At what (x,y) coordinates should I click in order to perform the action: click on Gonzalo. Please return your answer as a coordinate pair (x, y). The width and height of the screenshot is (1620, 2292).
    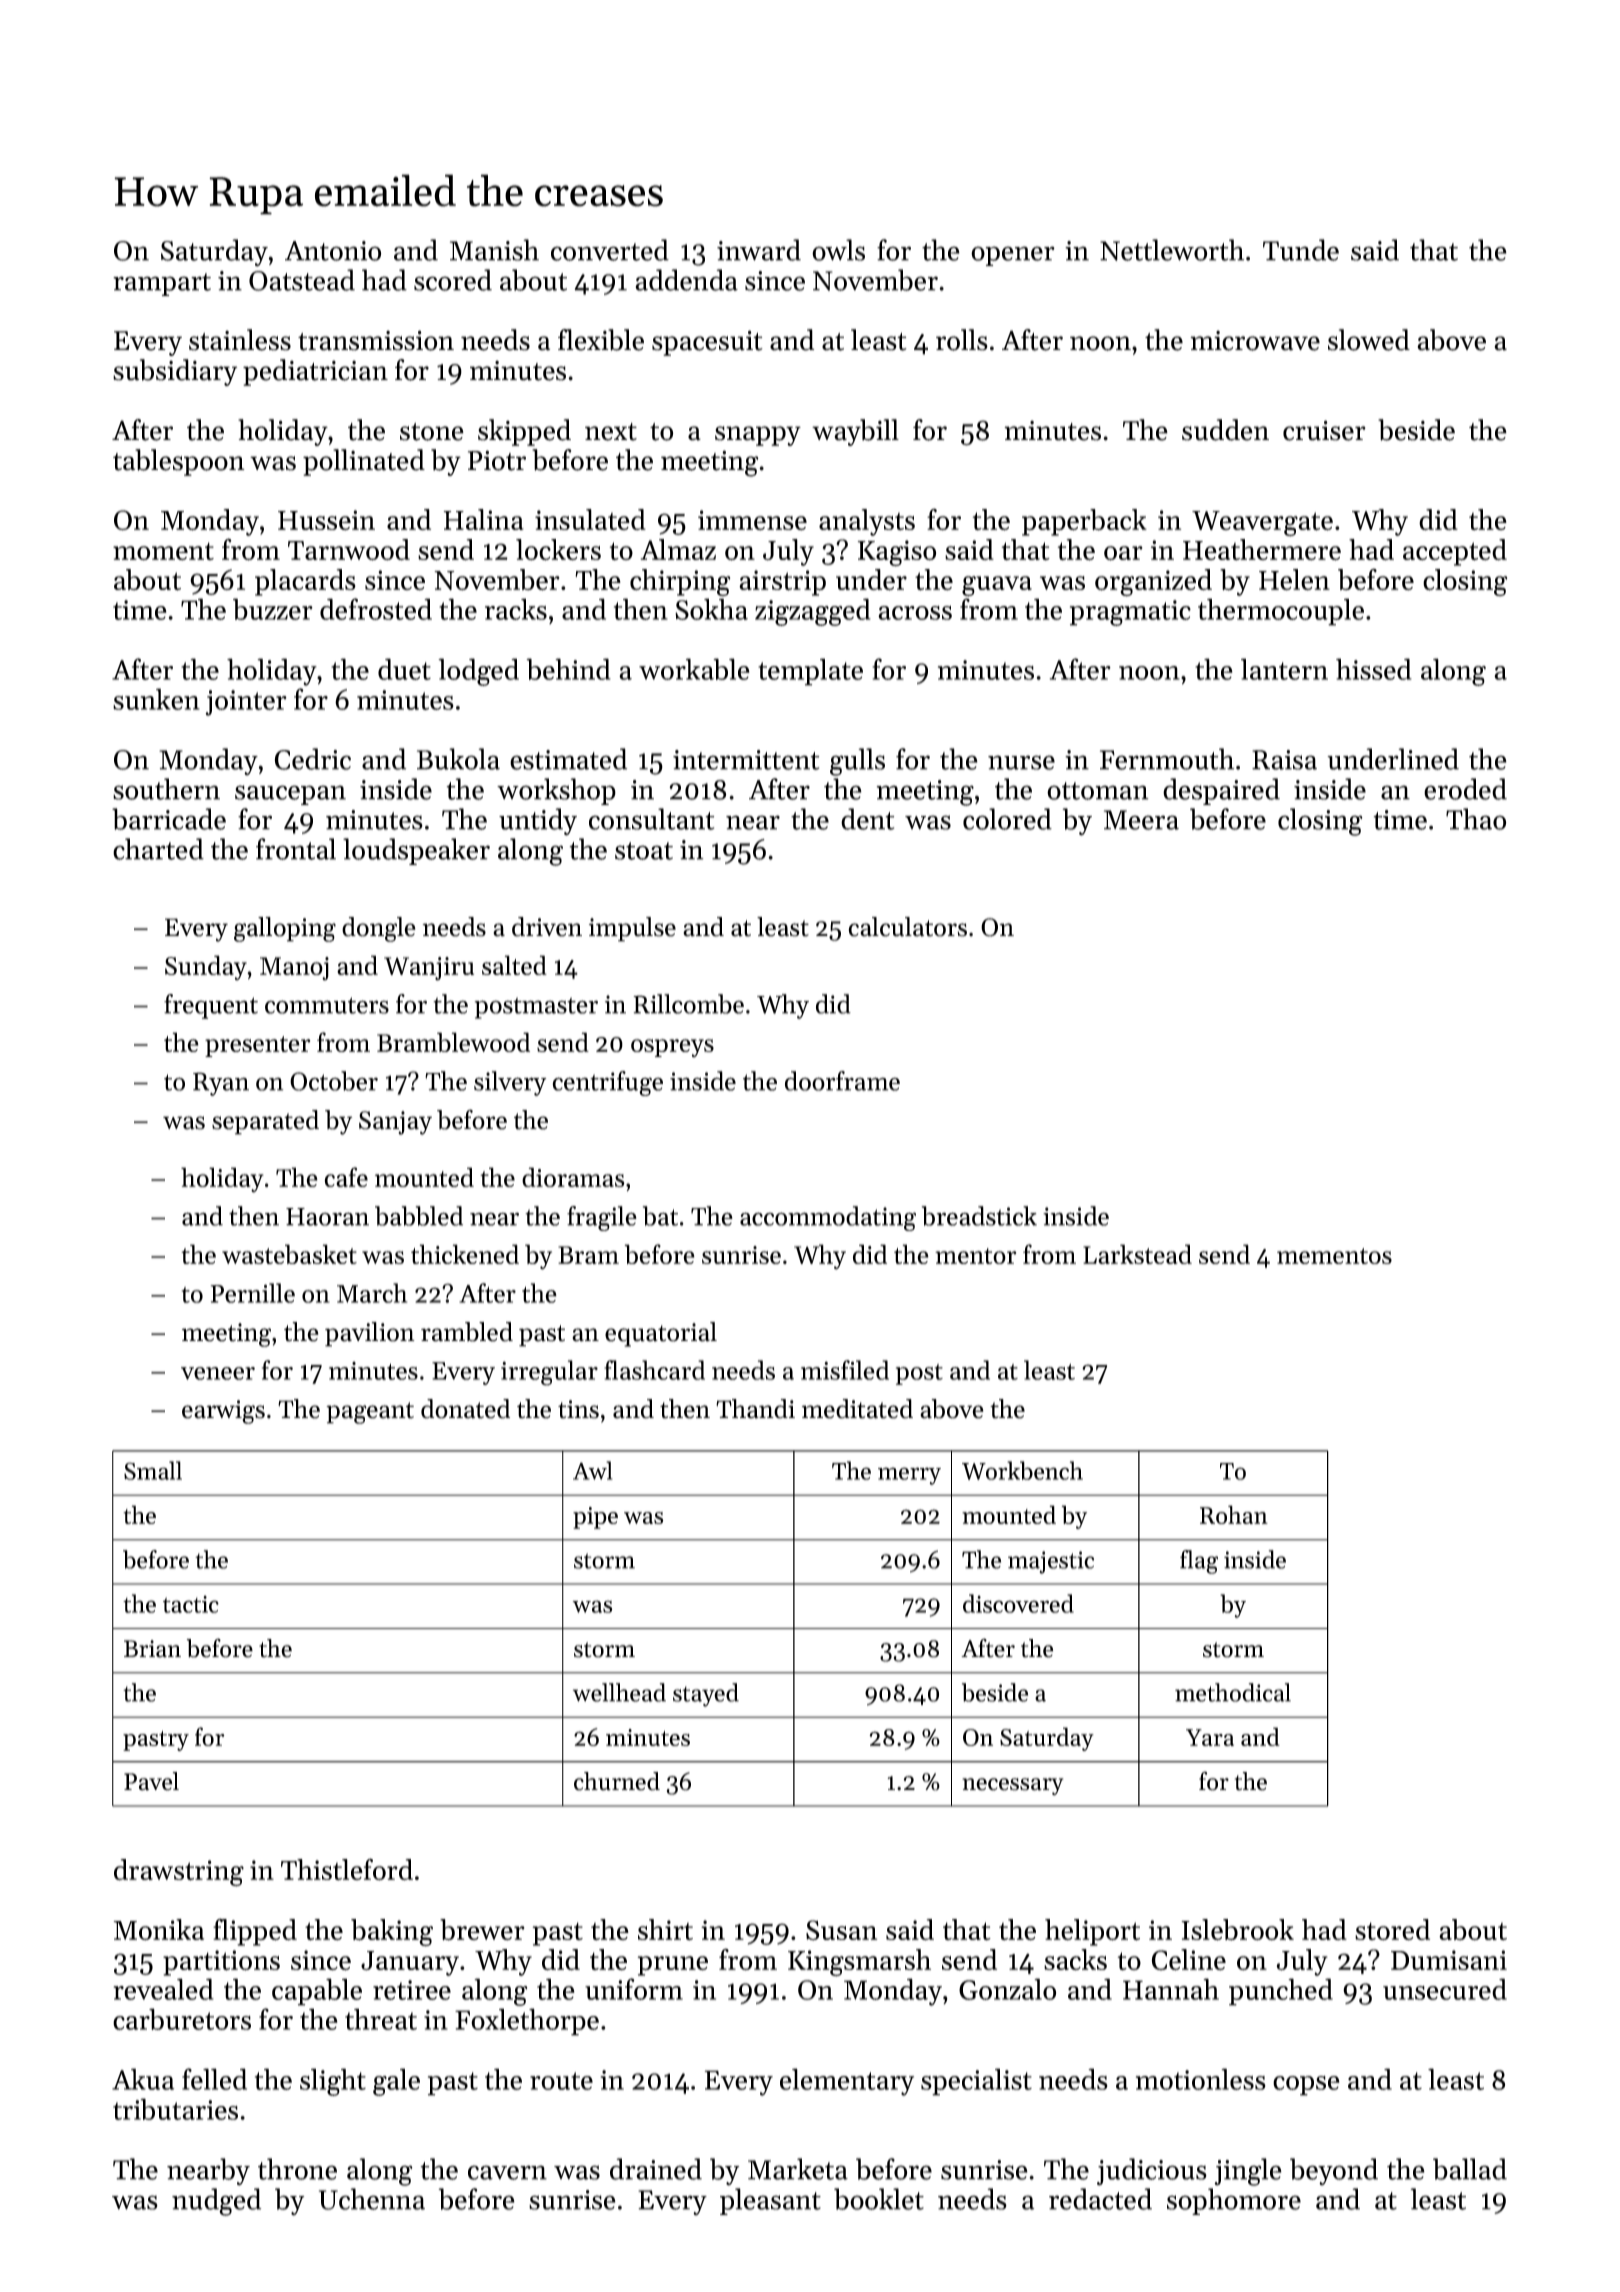
    Looking at the image, I should click on (1007, 1989).
